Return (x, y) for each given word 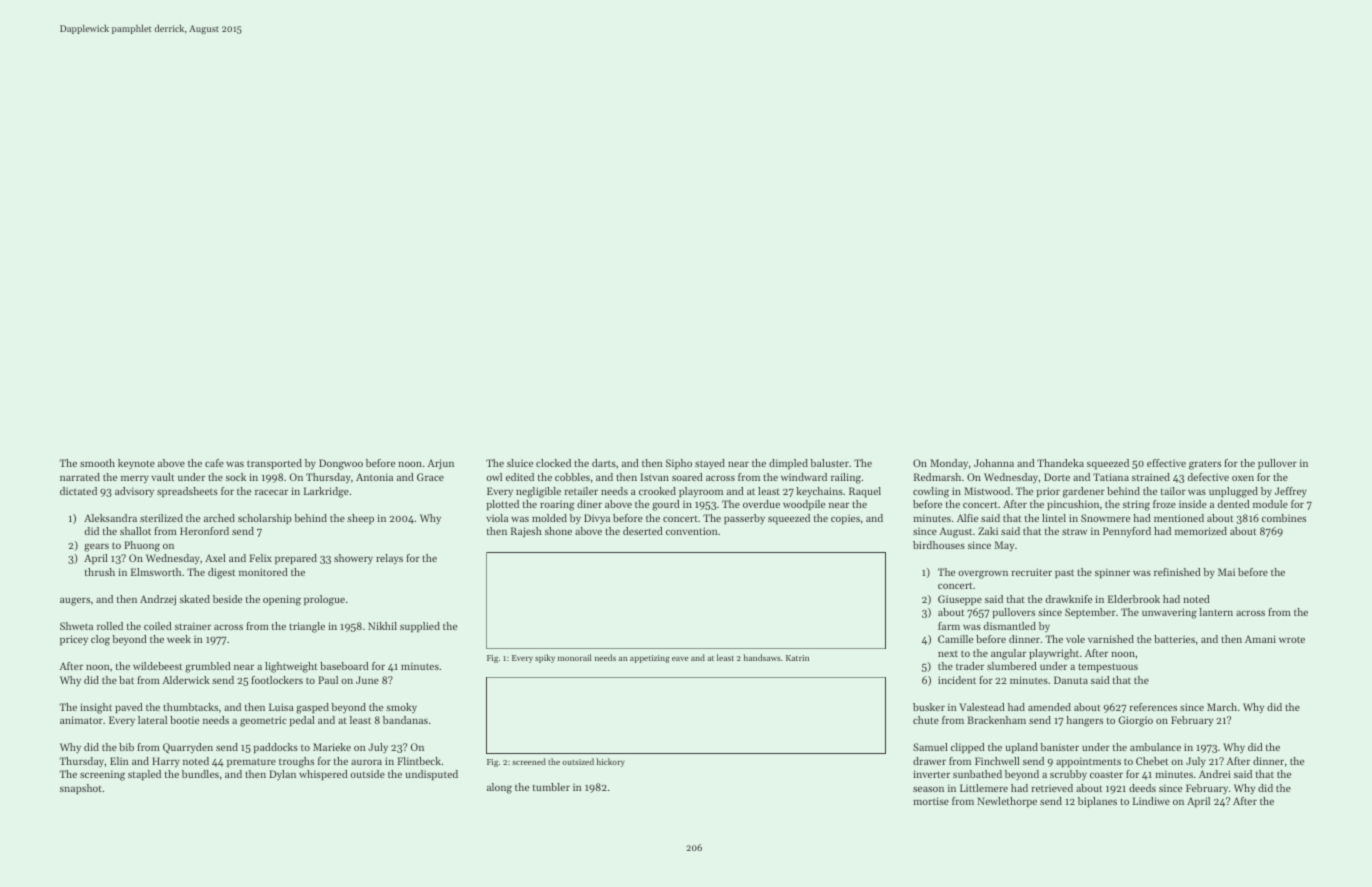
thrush (100, 572)
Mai (1226, 572)
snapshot (81, 789)
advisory (134, 492)
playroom (701, 492)
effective (1166, 463)
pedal (302, 721)
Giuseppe (960, 600)
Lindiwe (1151, 801)
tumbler (551, 787)
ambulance (1155, 747)
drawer (929, 761)
